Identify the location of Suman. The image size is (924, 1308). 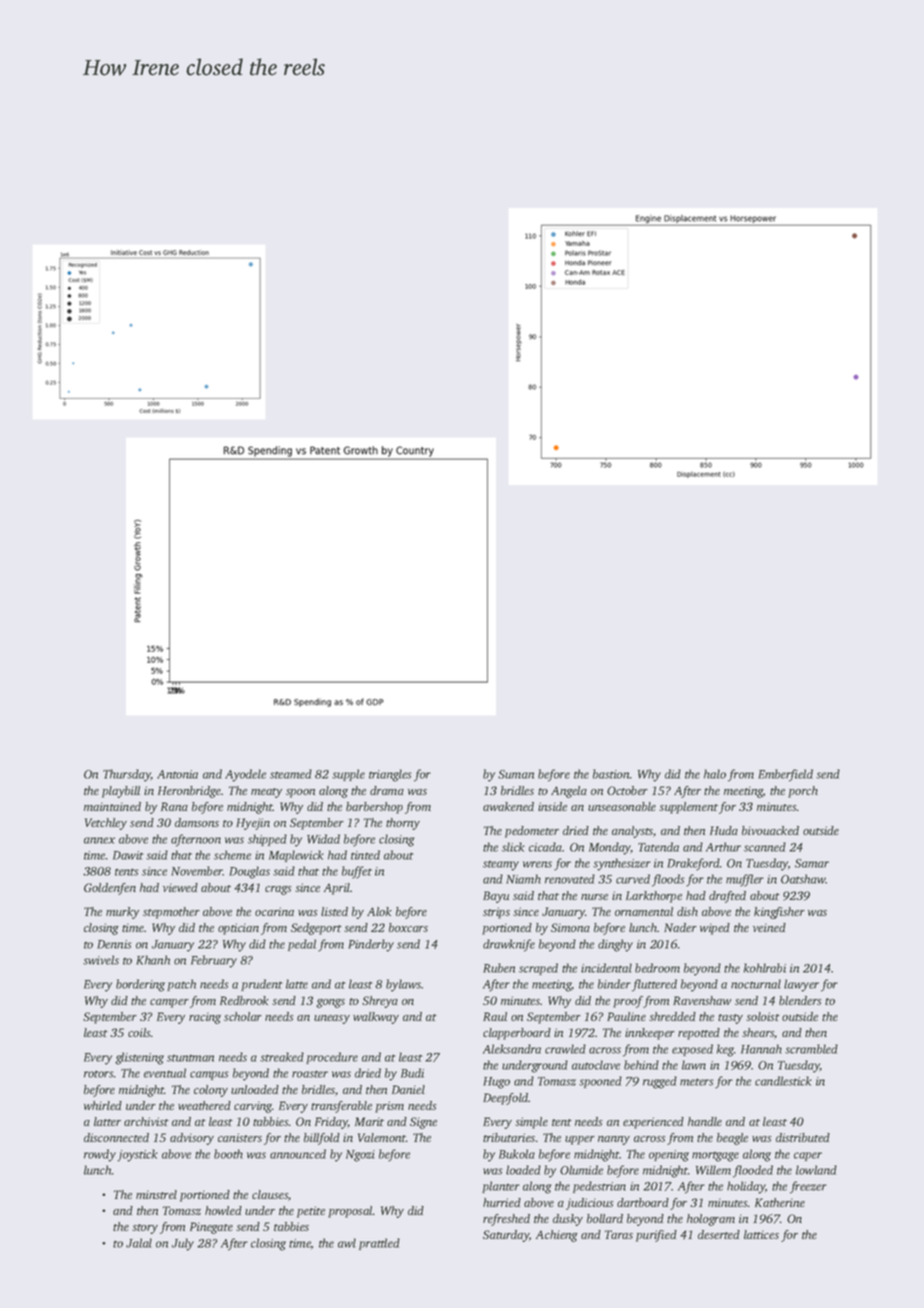
(516, 774).
